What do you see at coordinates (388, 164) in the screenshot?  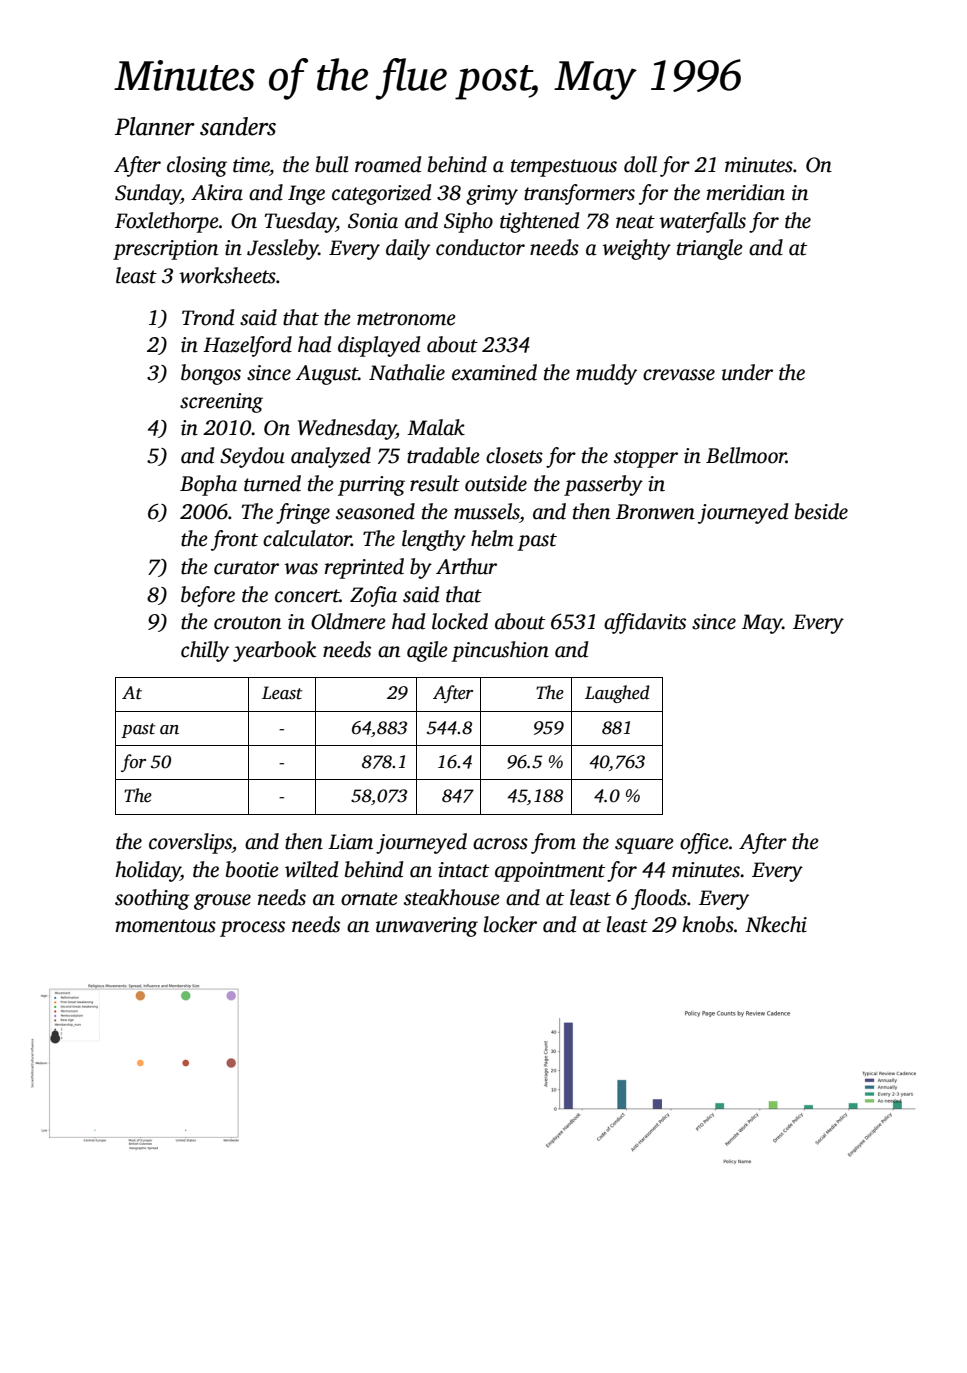 I see `roamed` at bounding box center [388, 164].
